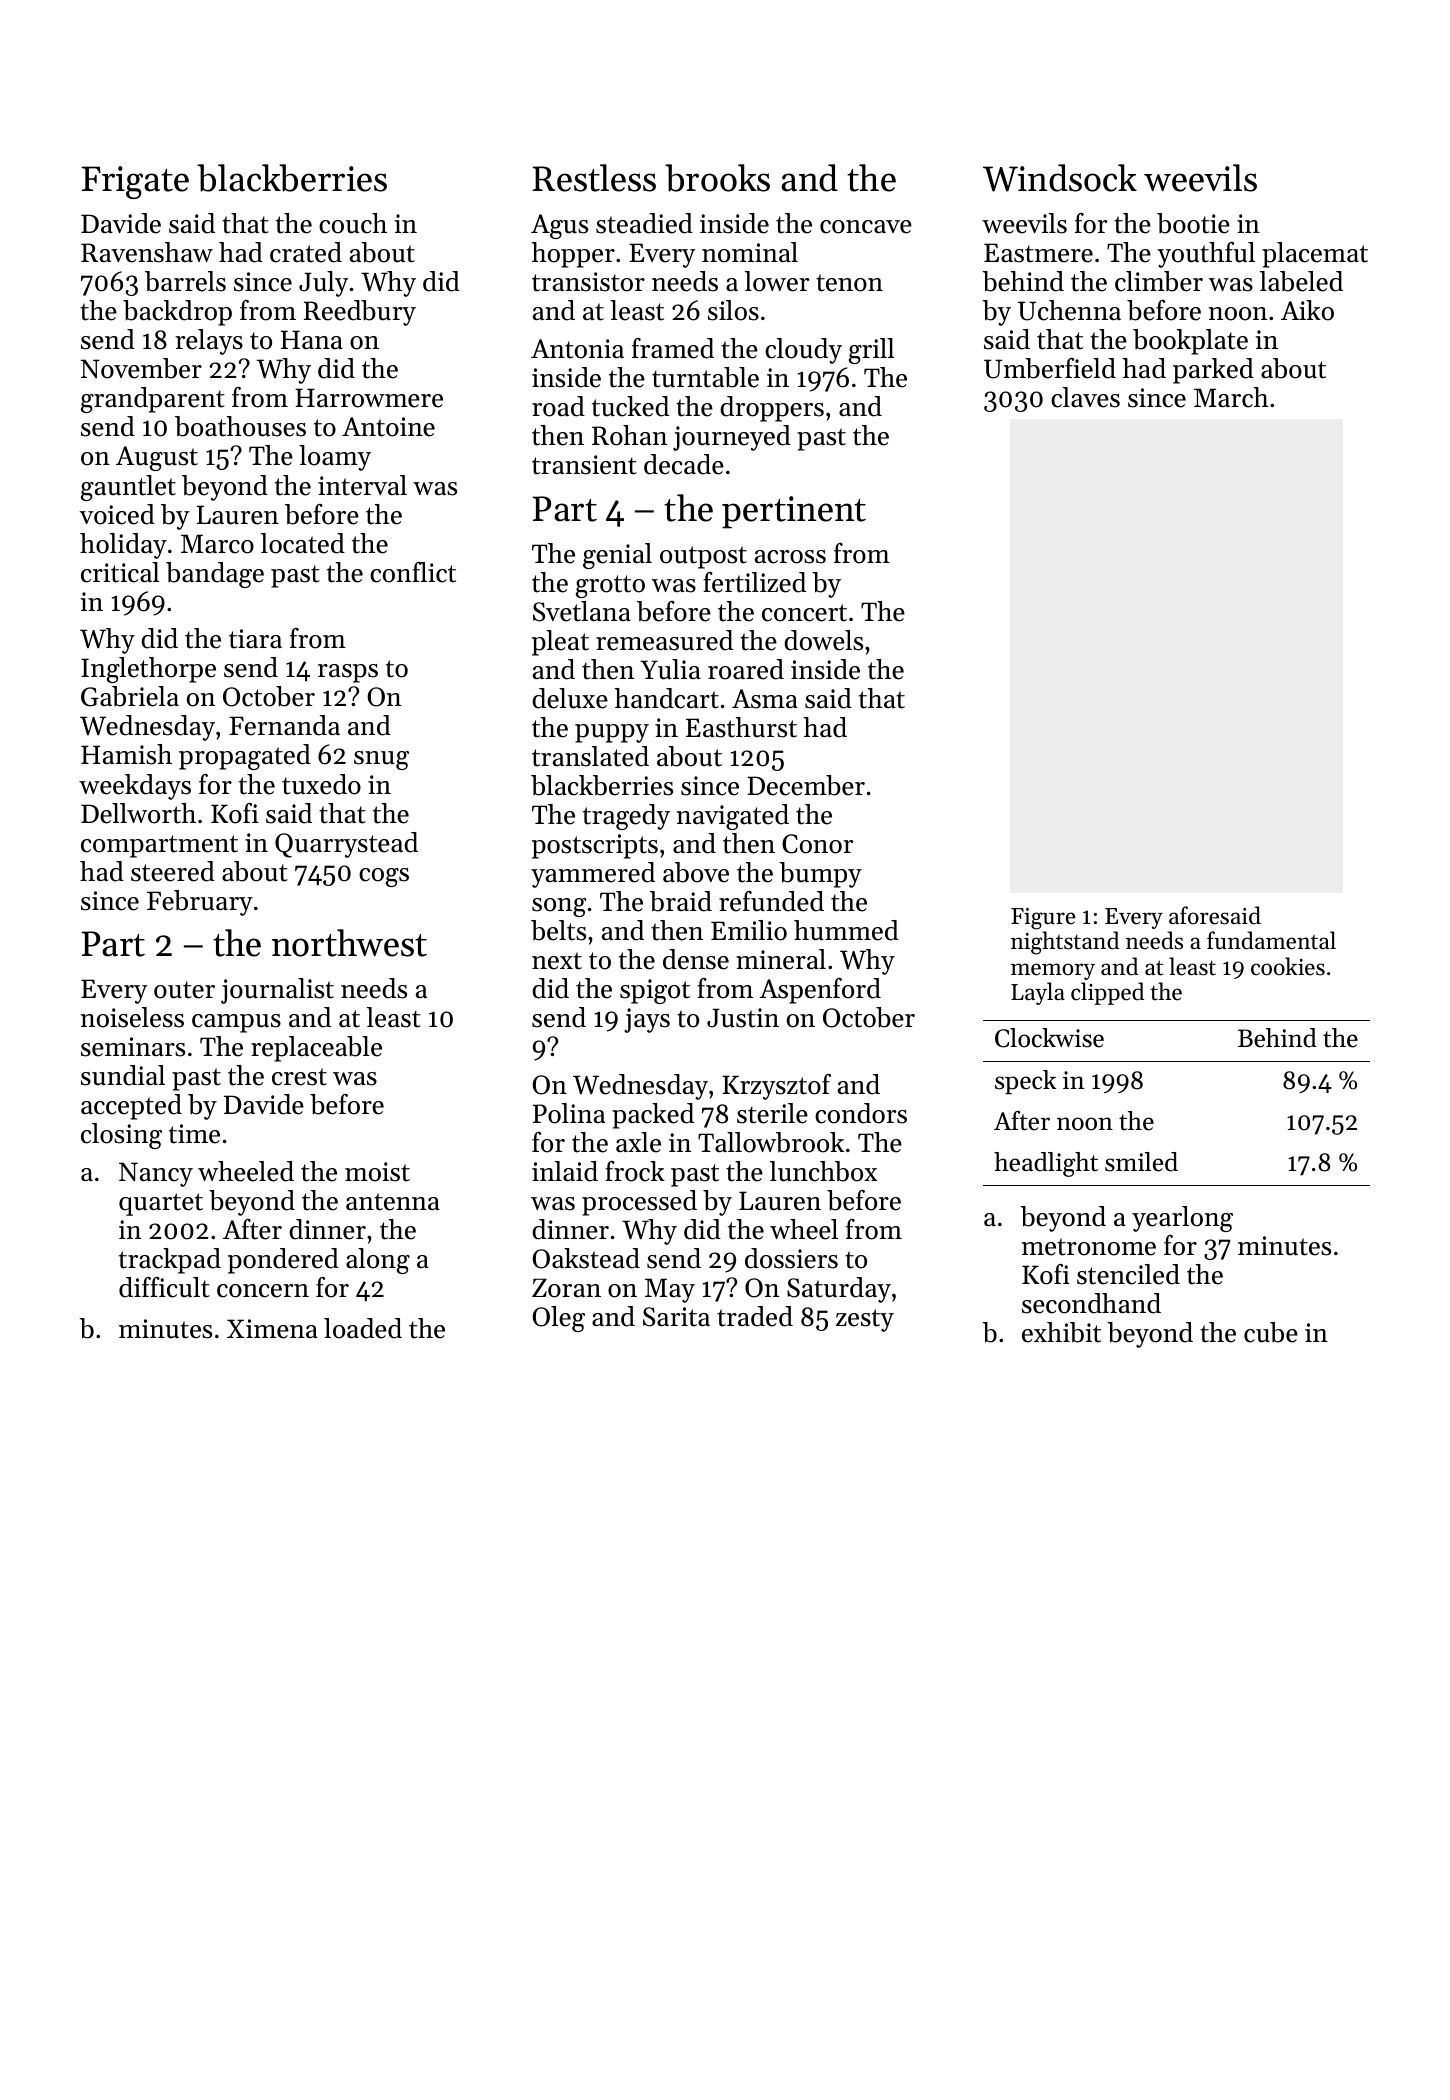 This page has width=1450, height=2100. What do you see at coordinates (363, 1328) in the page?
I see `loaded` at bounding box center [363, 1328].
